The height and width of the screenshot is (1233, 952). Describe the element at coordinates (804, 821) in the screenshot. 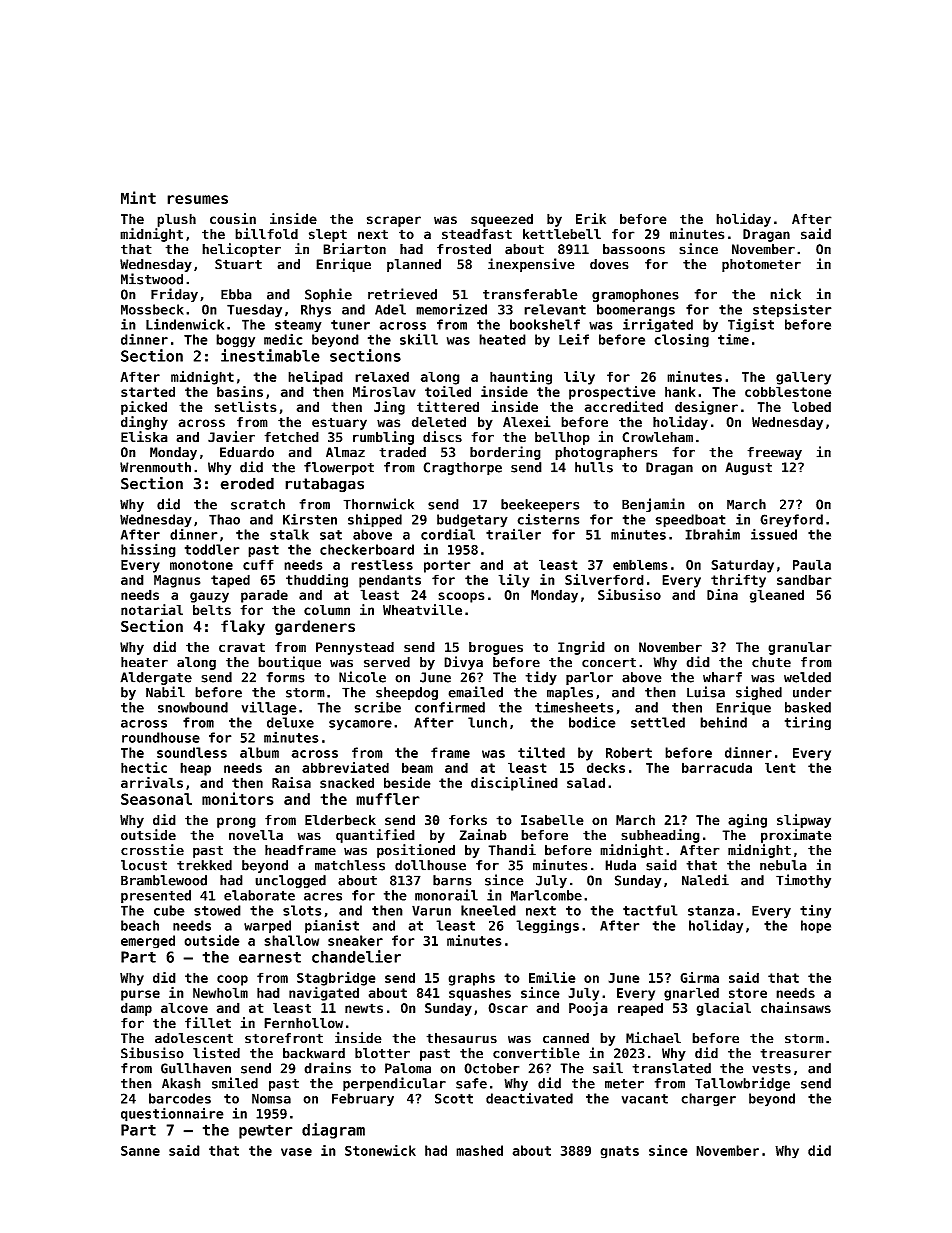

I see `slipway` at that location.
